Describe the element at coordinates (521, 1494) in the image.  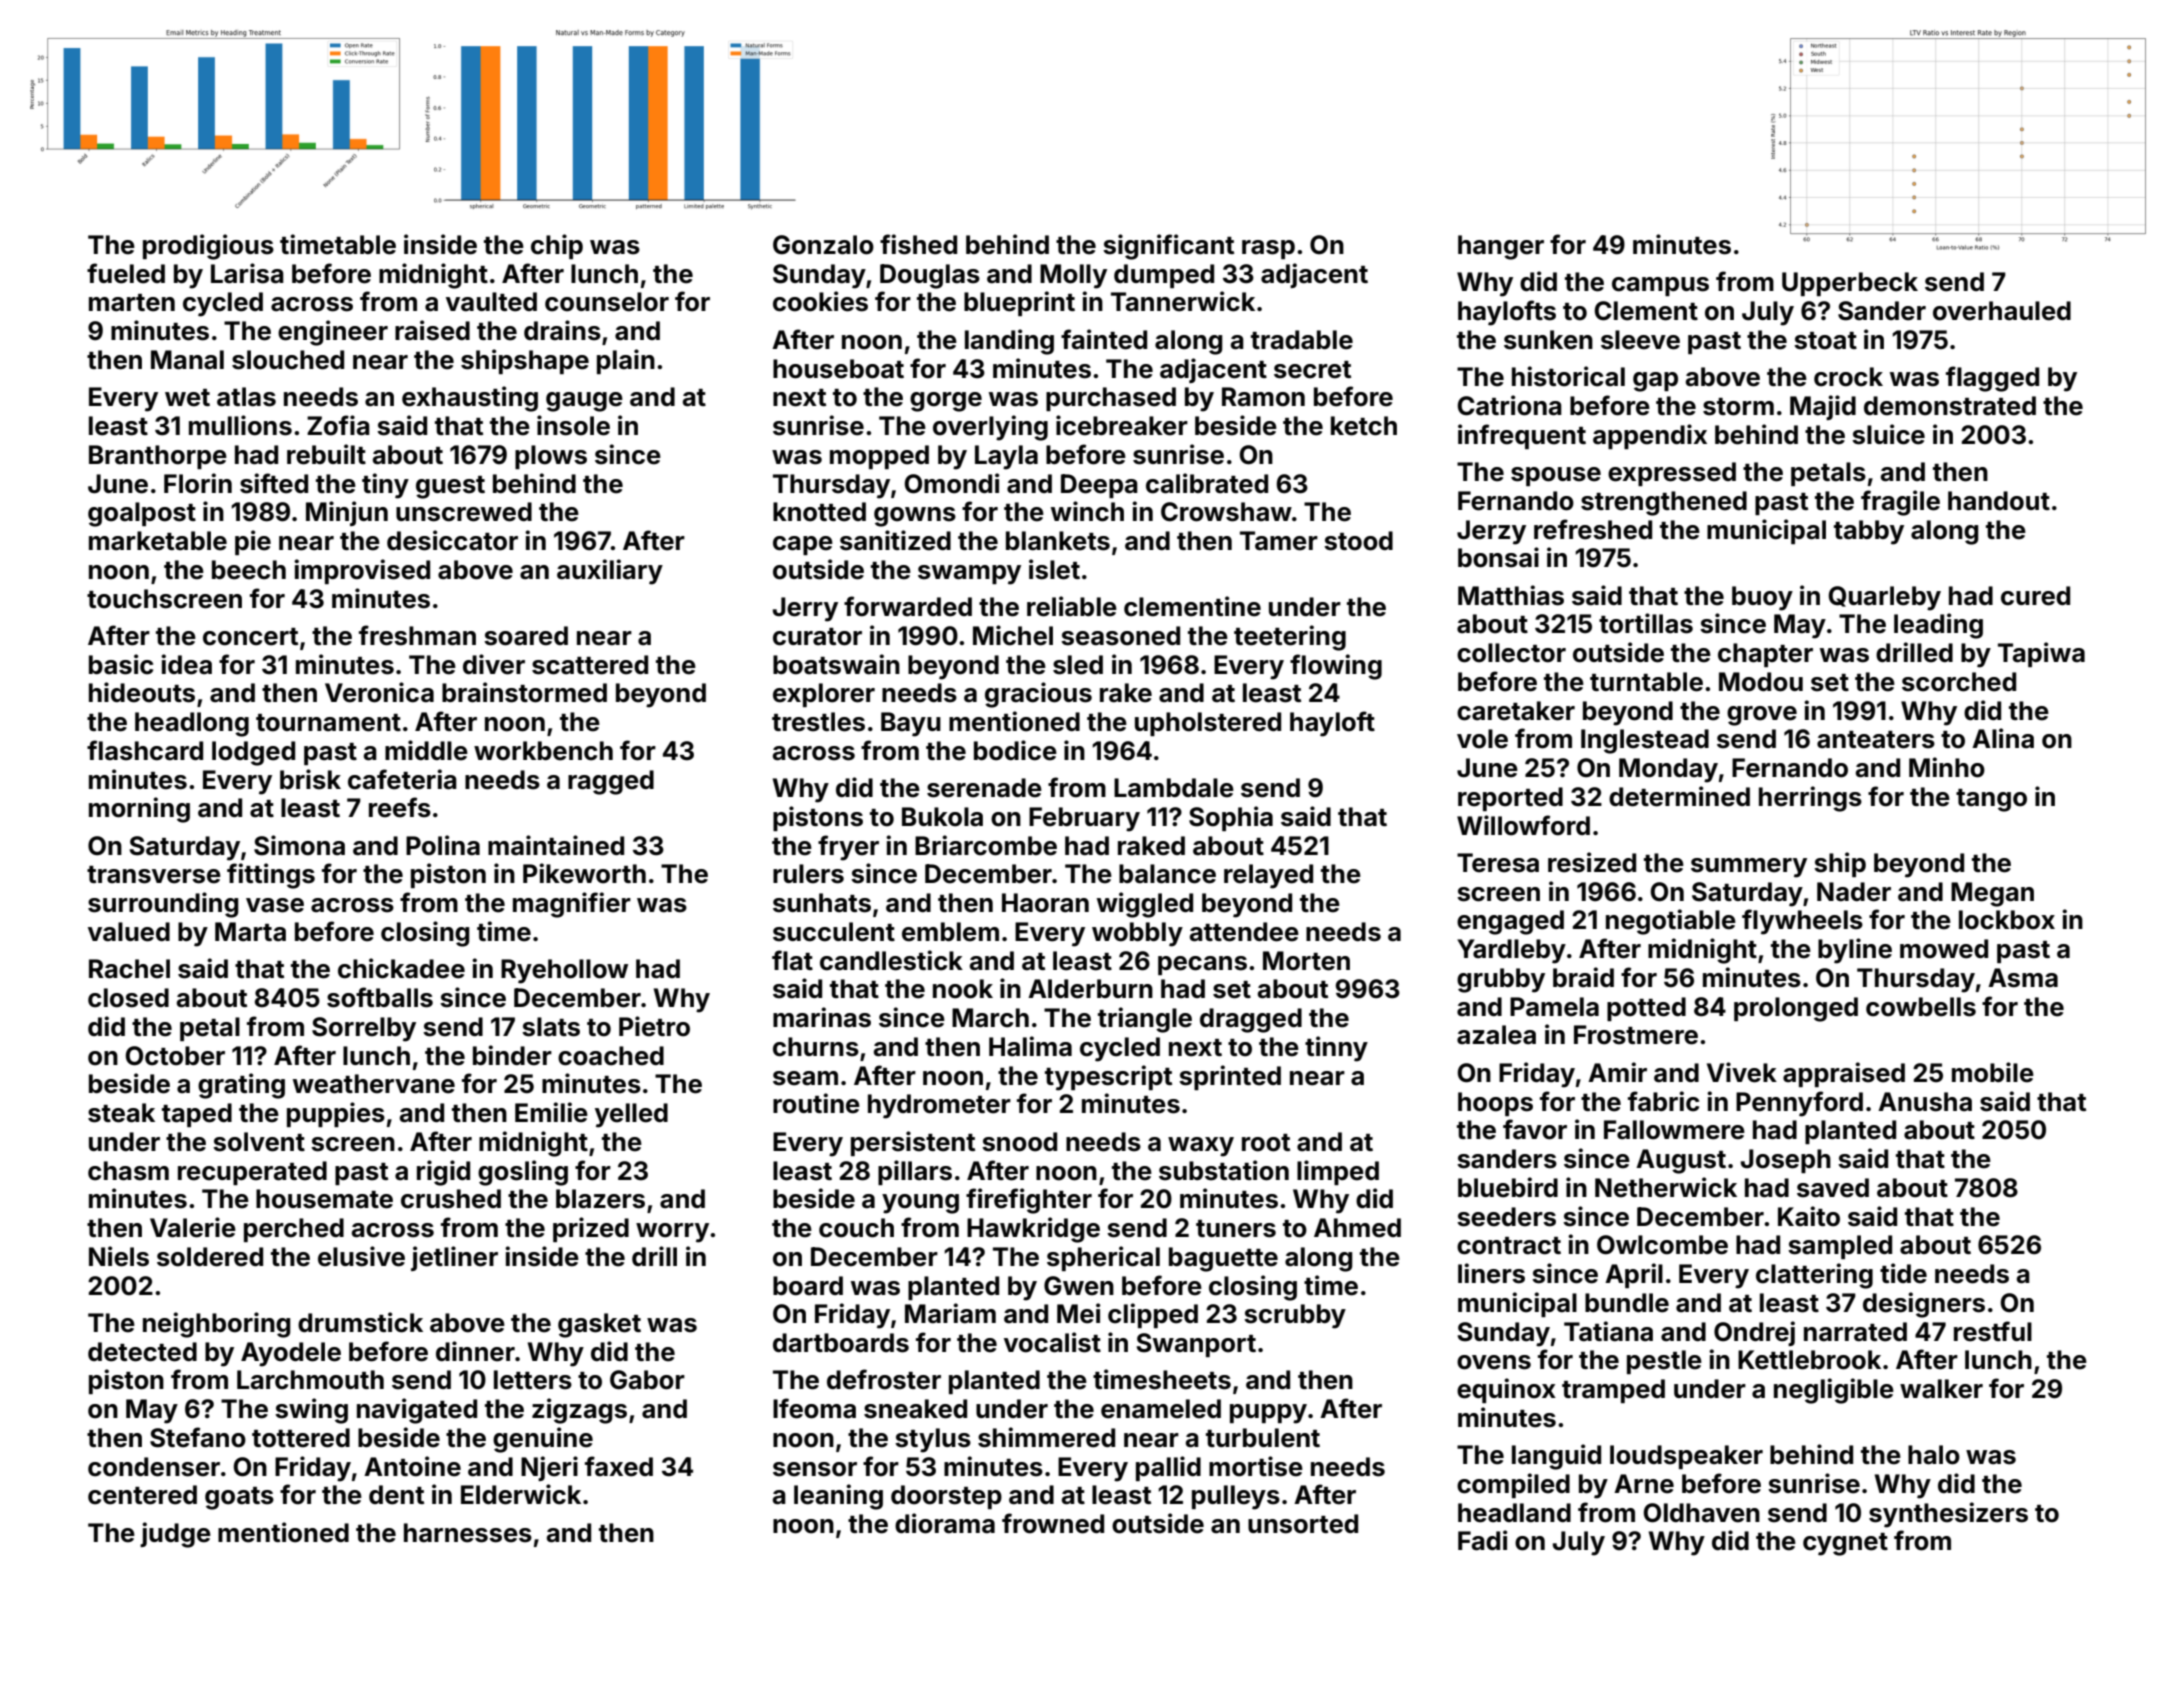
I see `Elderwick` at that location.
